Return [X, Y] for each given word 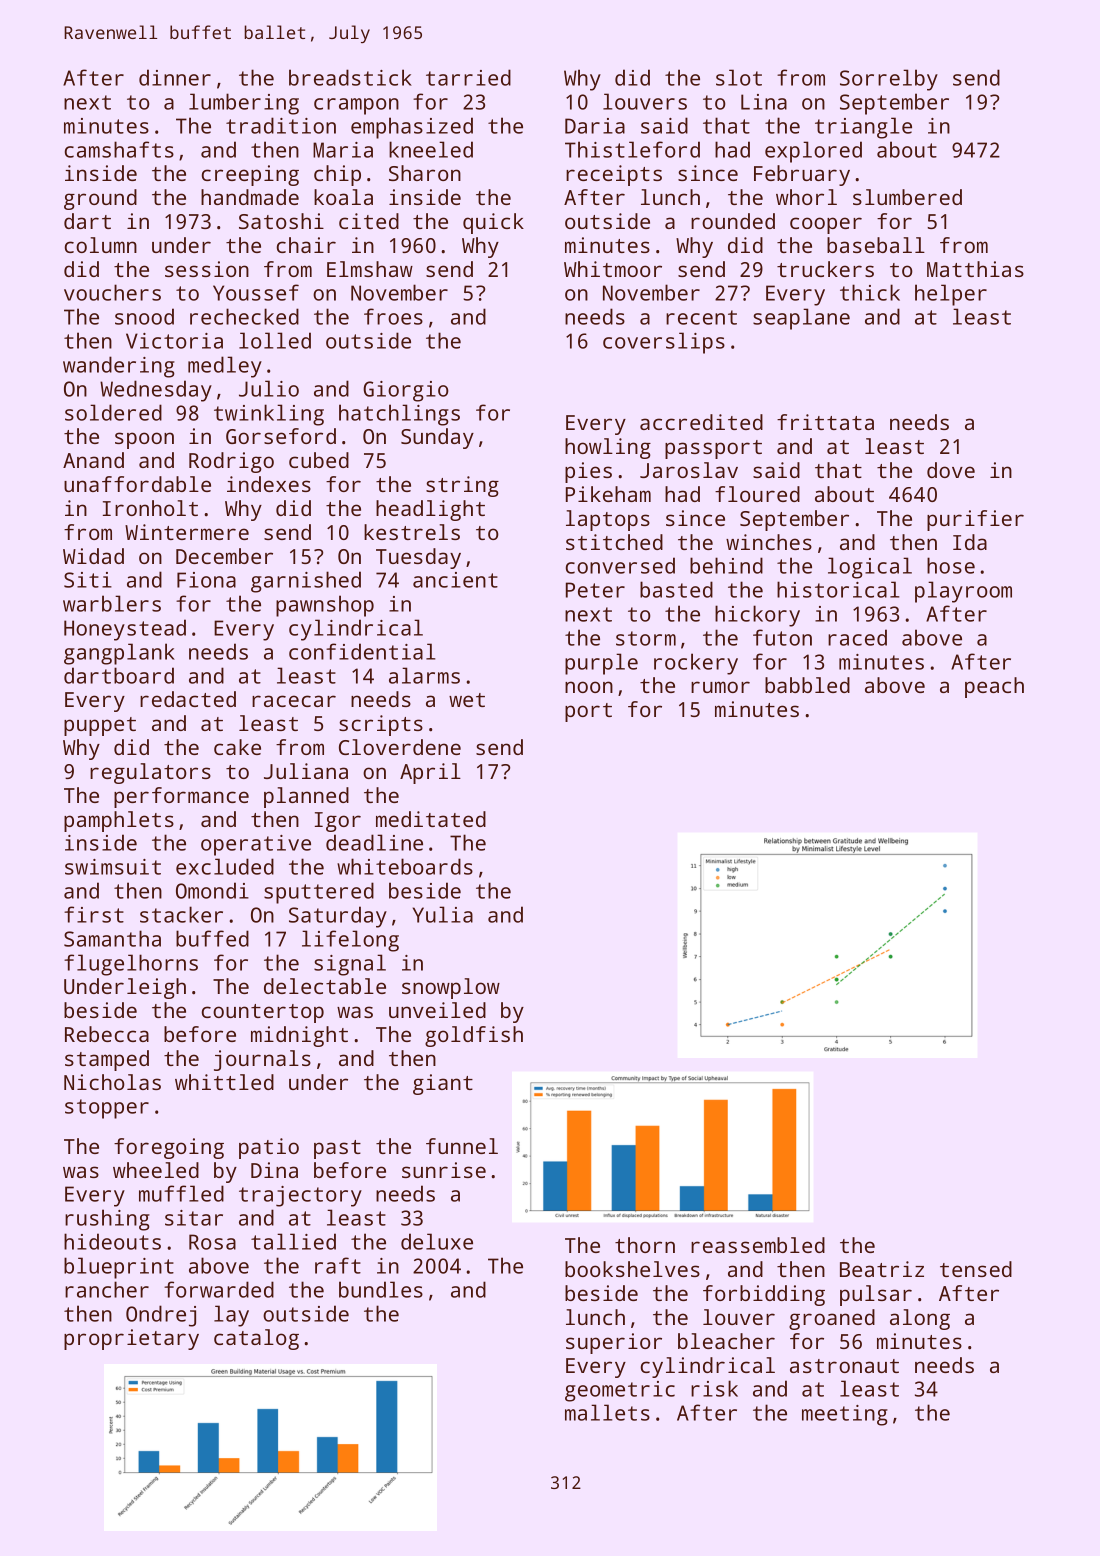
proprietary [131, 1339]
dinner [175, 77]
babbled [807, 685]
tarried [468, 77]
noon [589, 687]
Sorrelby [889, 80]
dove [951, 470]
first [94, 914]
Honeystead [125, 630]
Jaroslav [689, 470]
